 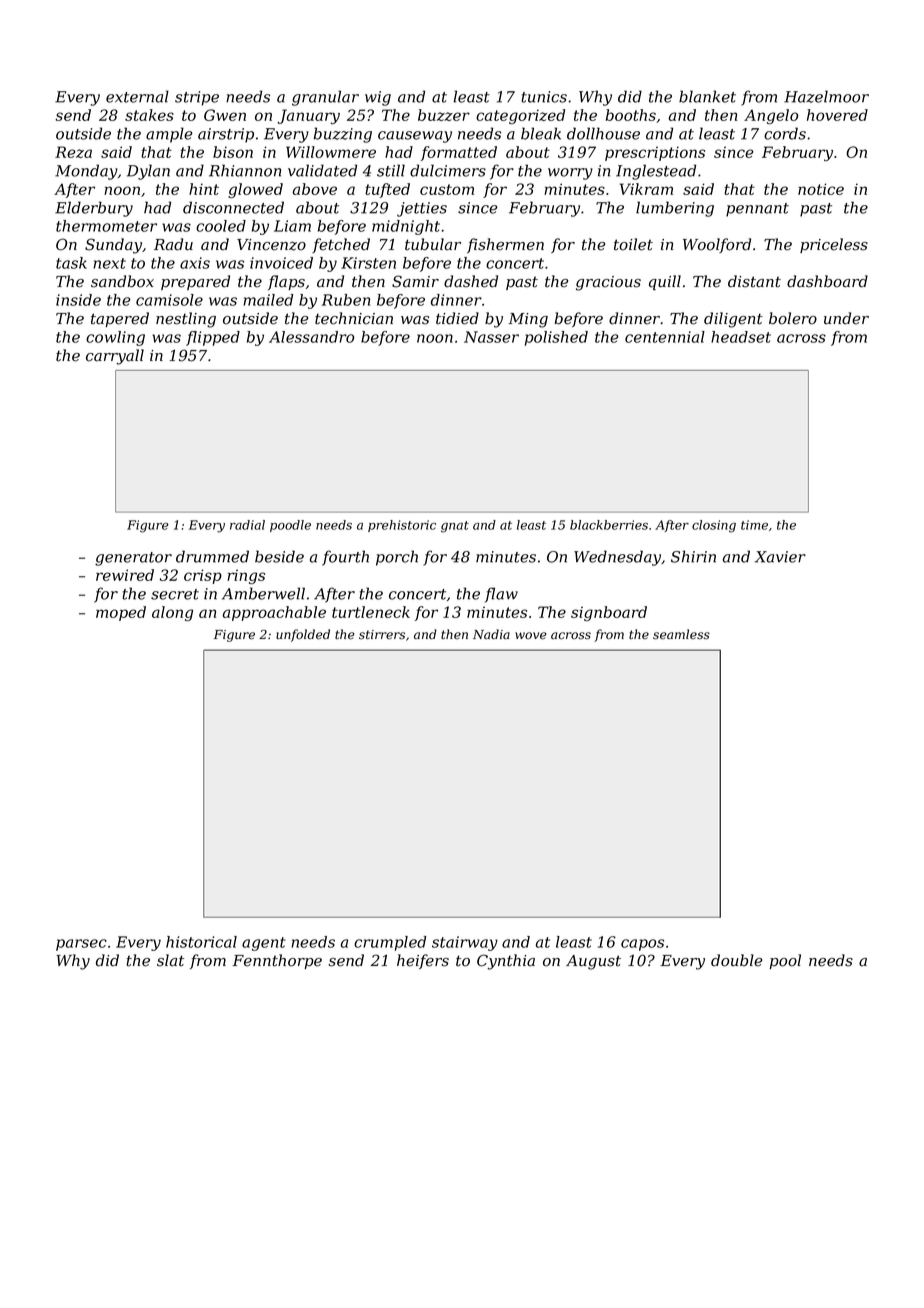 I want to click on blanket, so click(x=707, y=96).
